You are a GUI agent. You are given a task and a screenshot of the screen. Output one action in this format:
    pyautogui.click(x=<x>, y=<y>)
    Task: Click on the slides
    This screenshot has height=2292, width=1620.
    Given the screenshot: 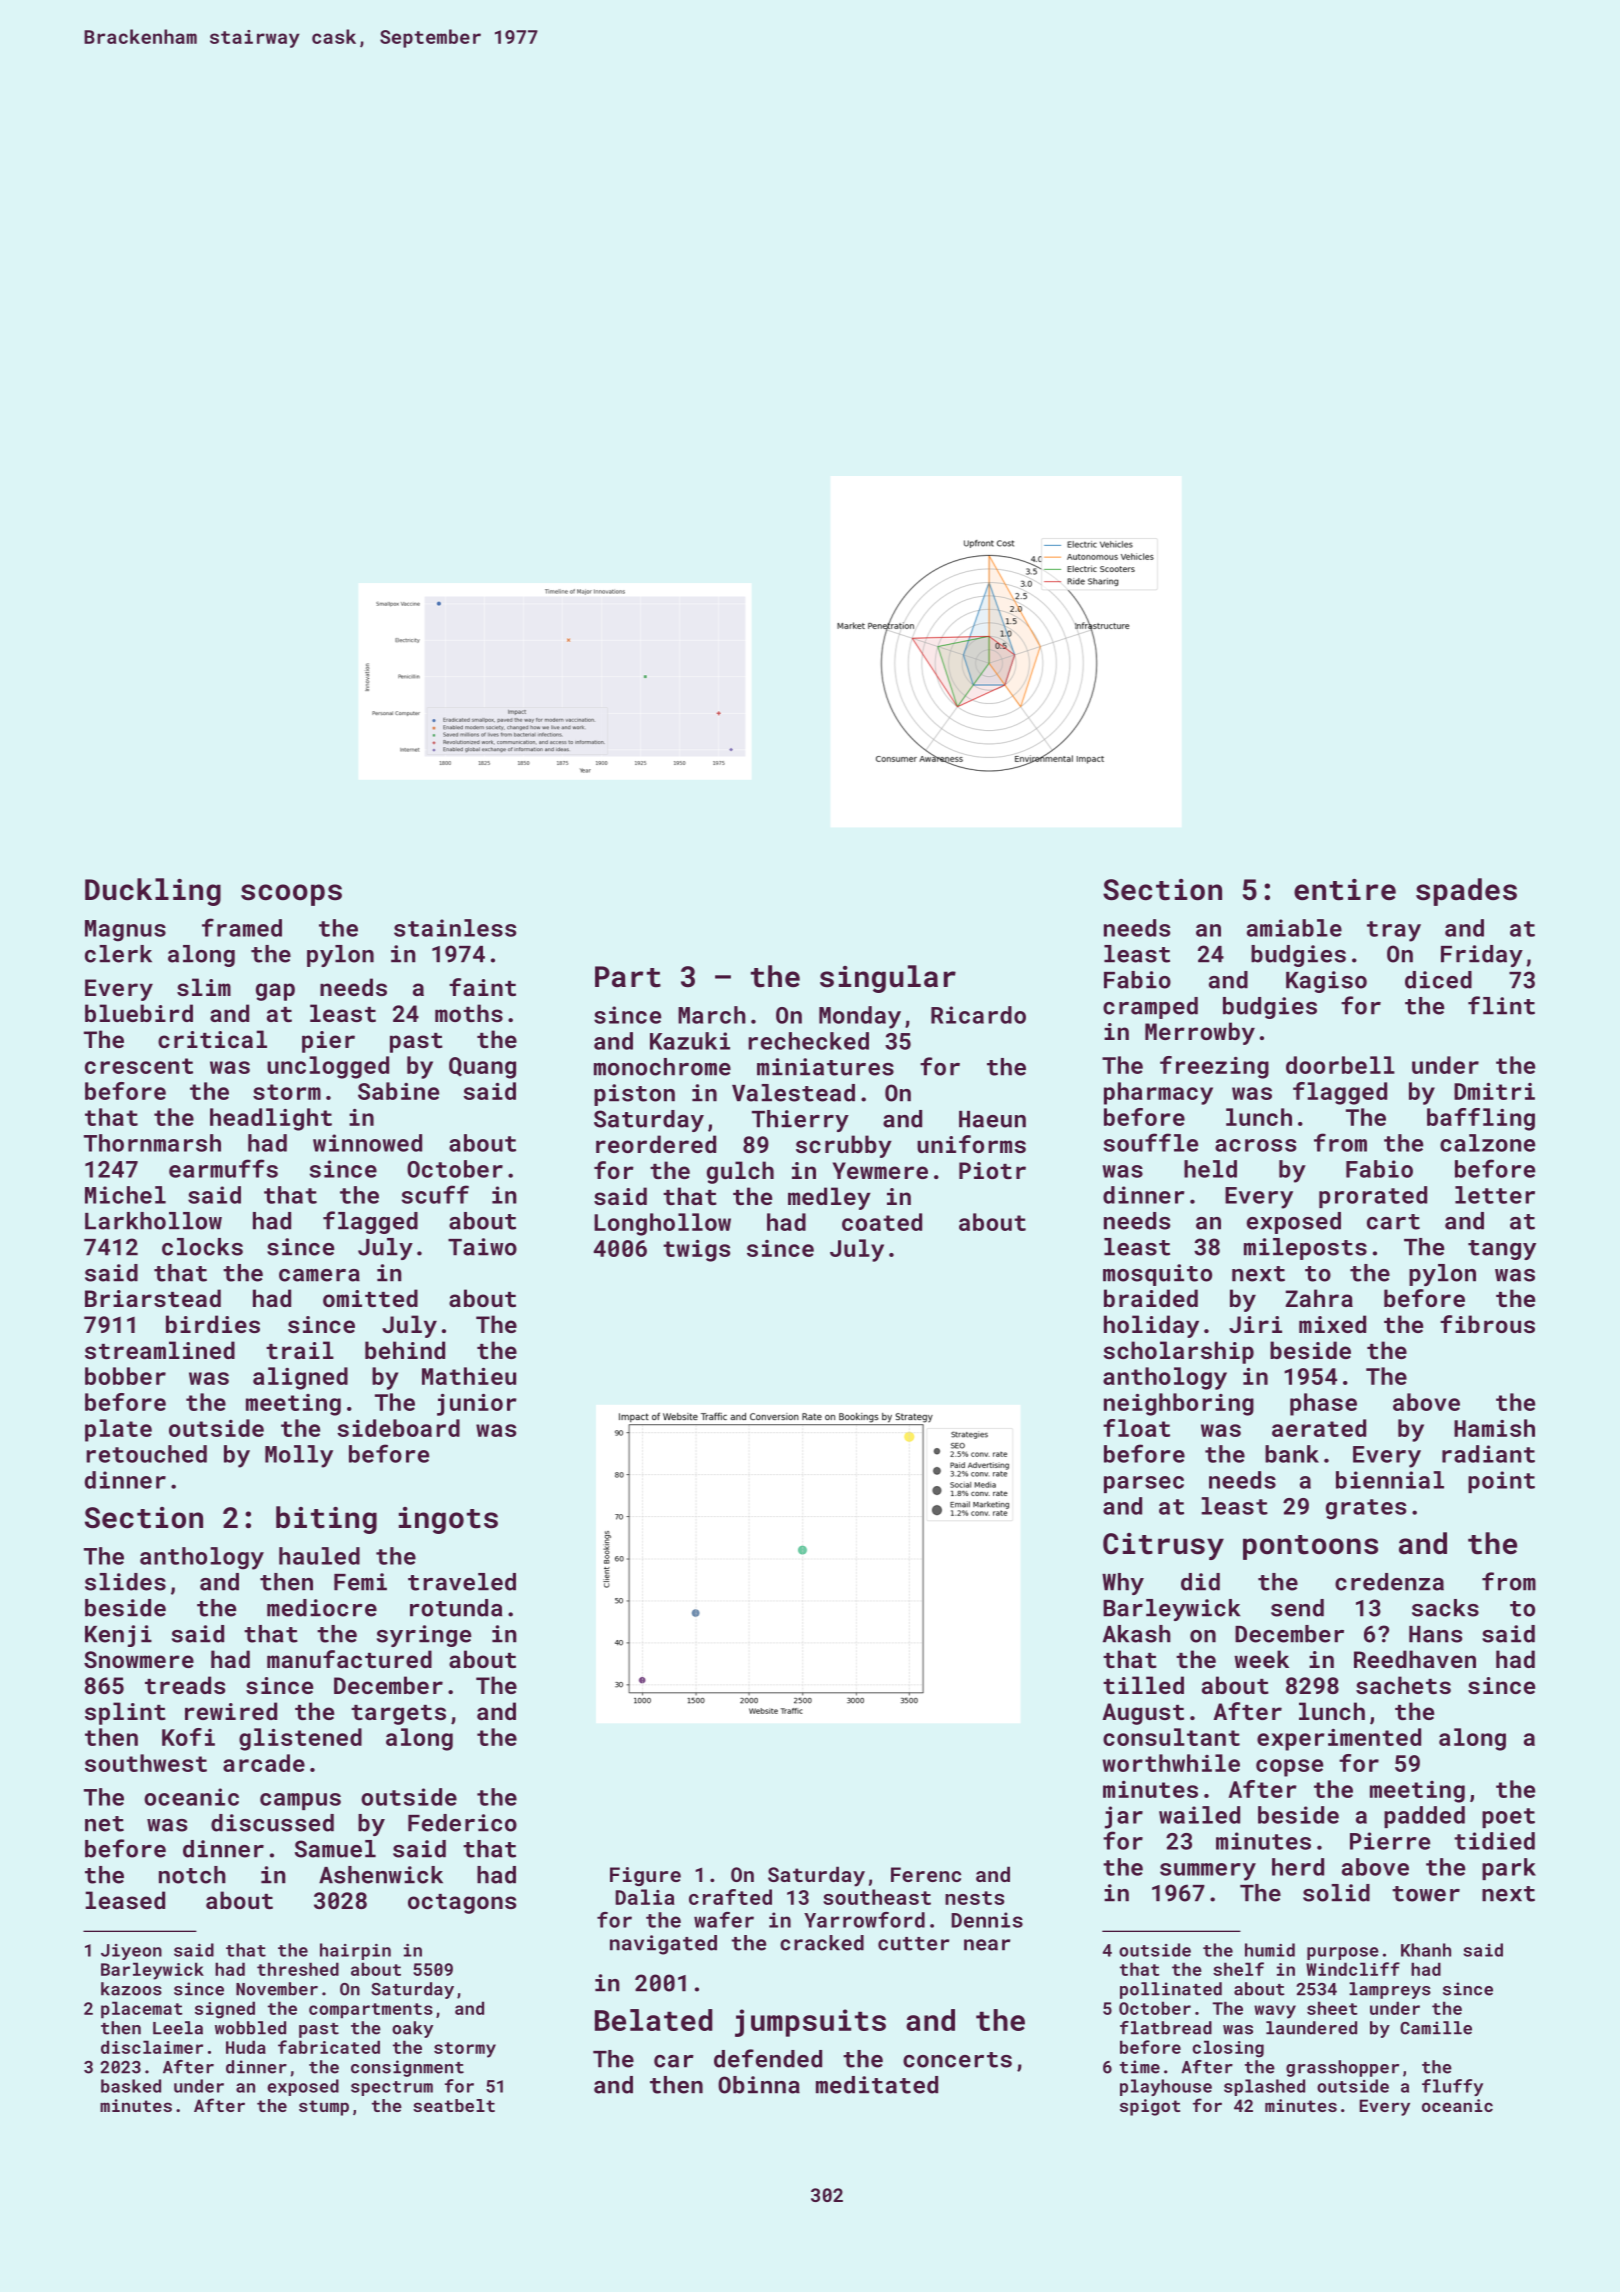 What is the action you would take?
    pyautogui.click(x=125, y=1582)
